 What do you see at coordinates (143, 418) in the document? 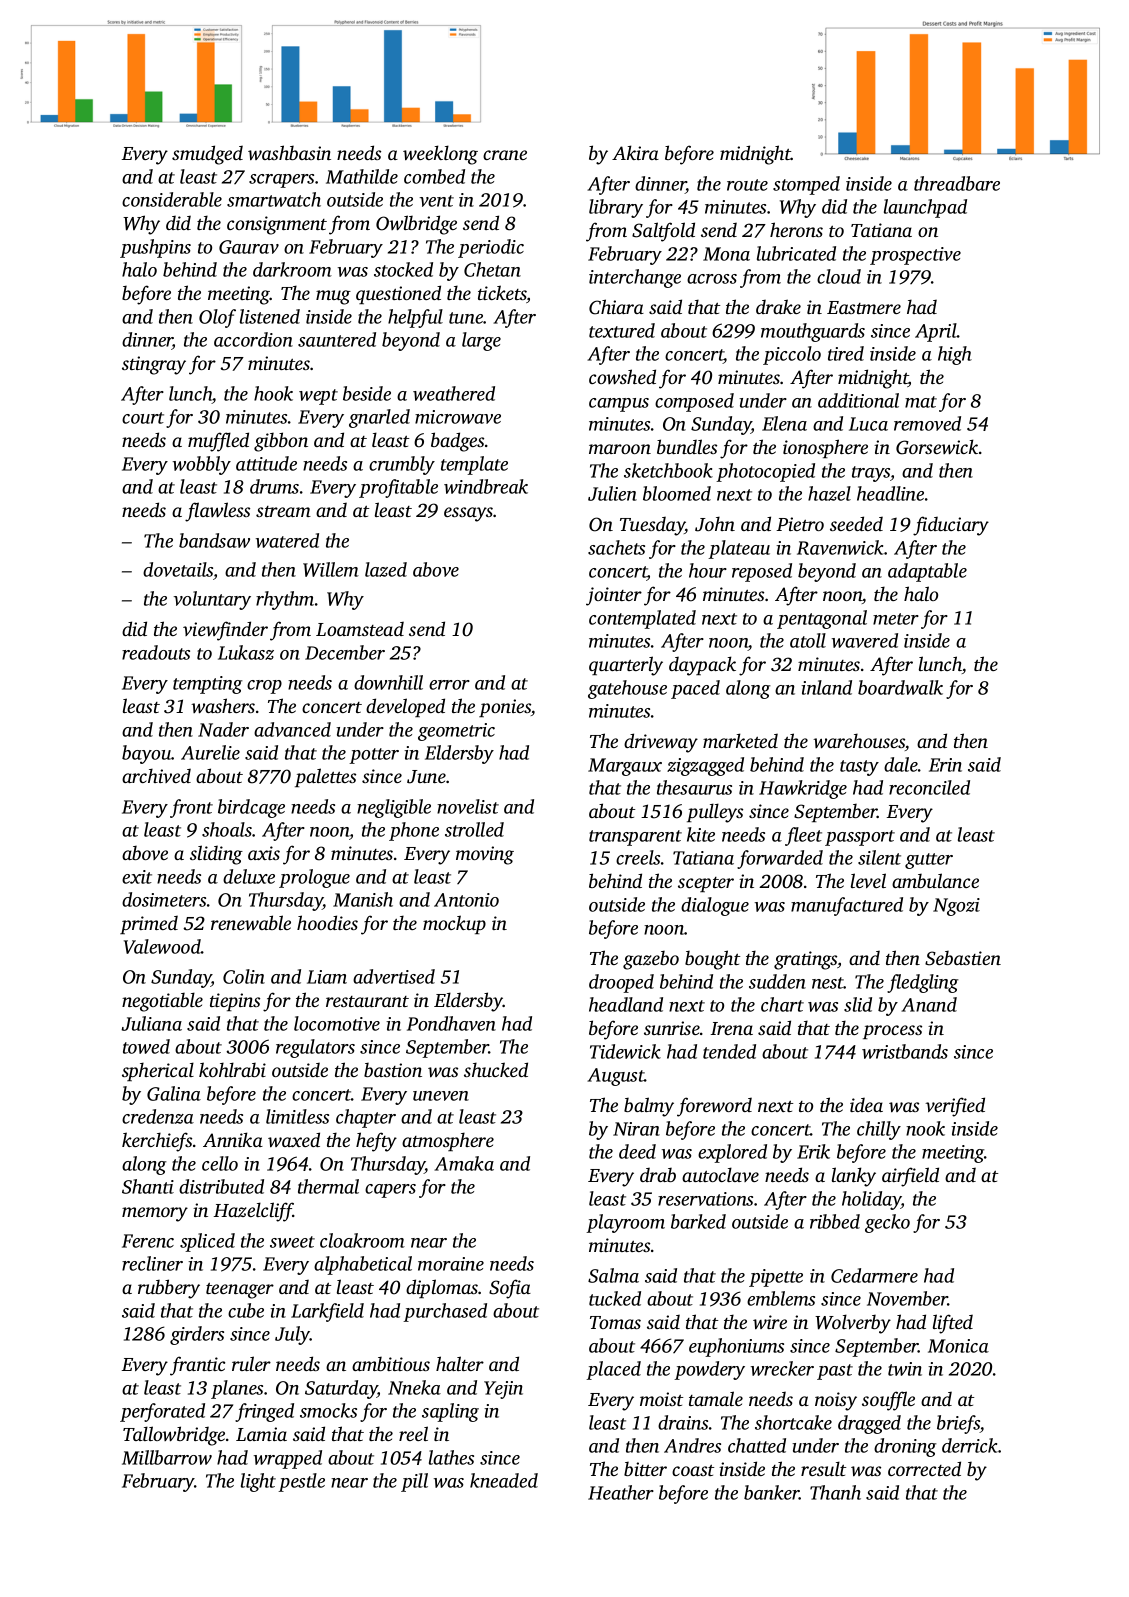
I see `court` at bounding box center [143, 418].
